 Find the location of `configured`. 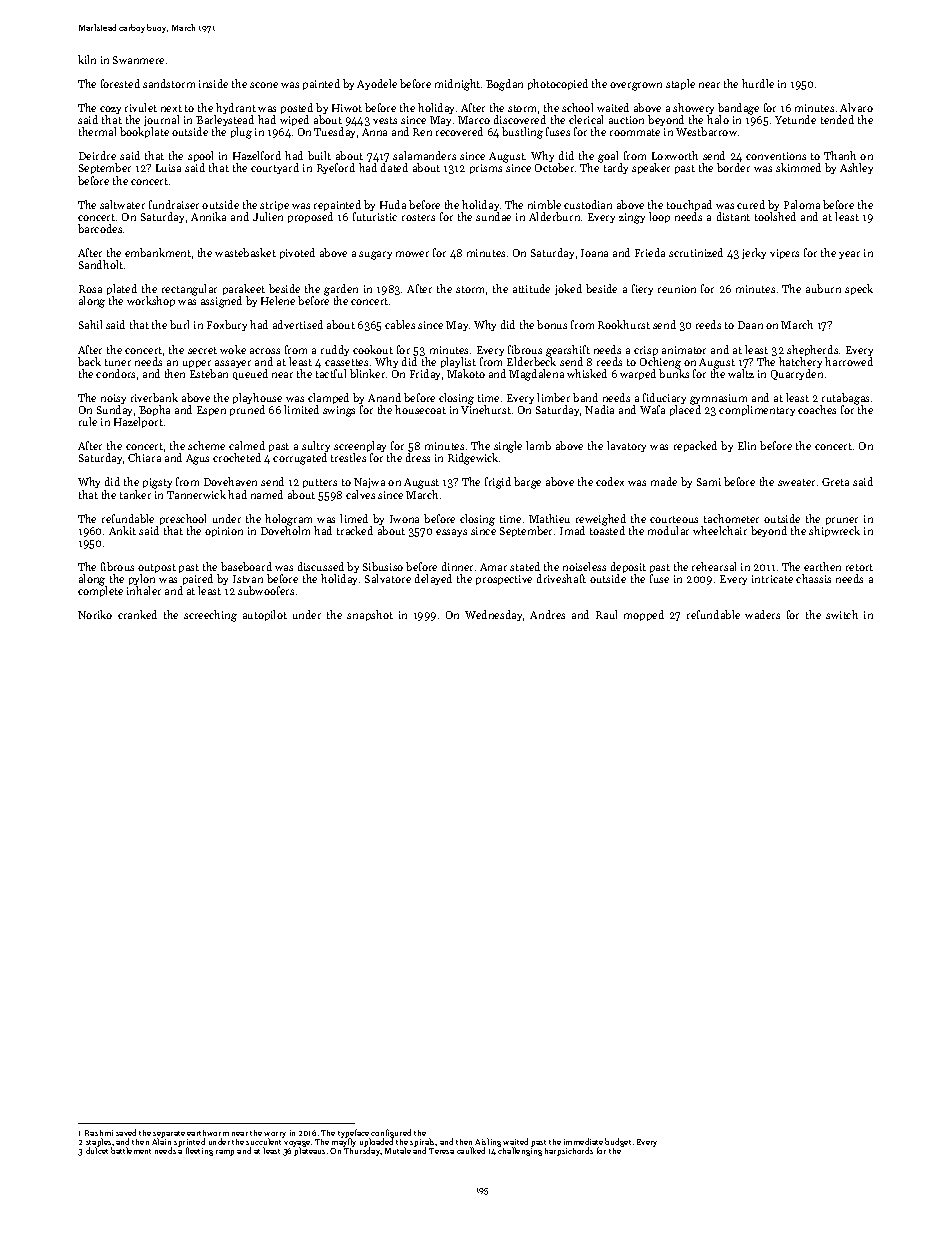

configured is located at coordinates (391, 1133).
